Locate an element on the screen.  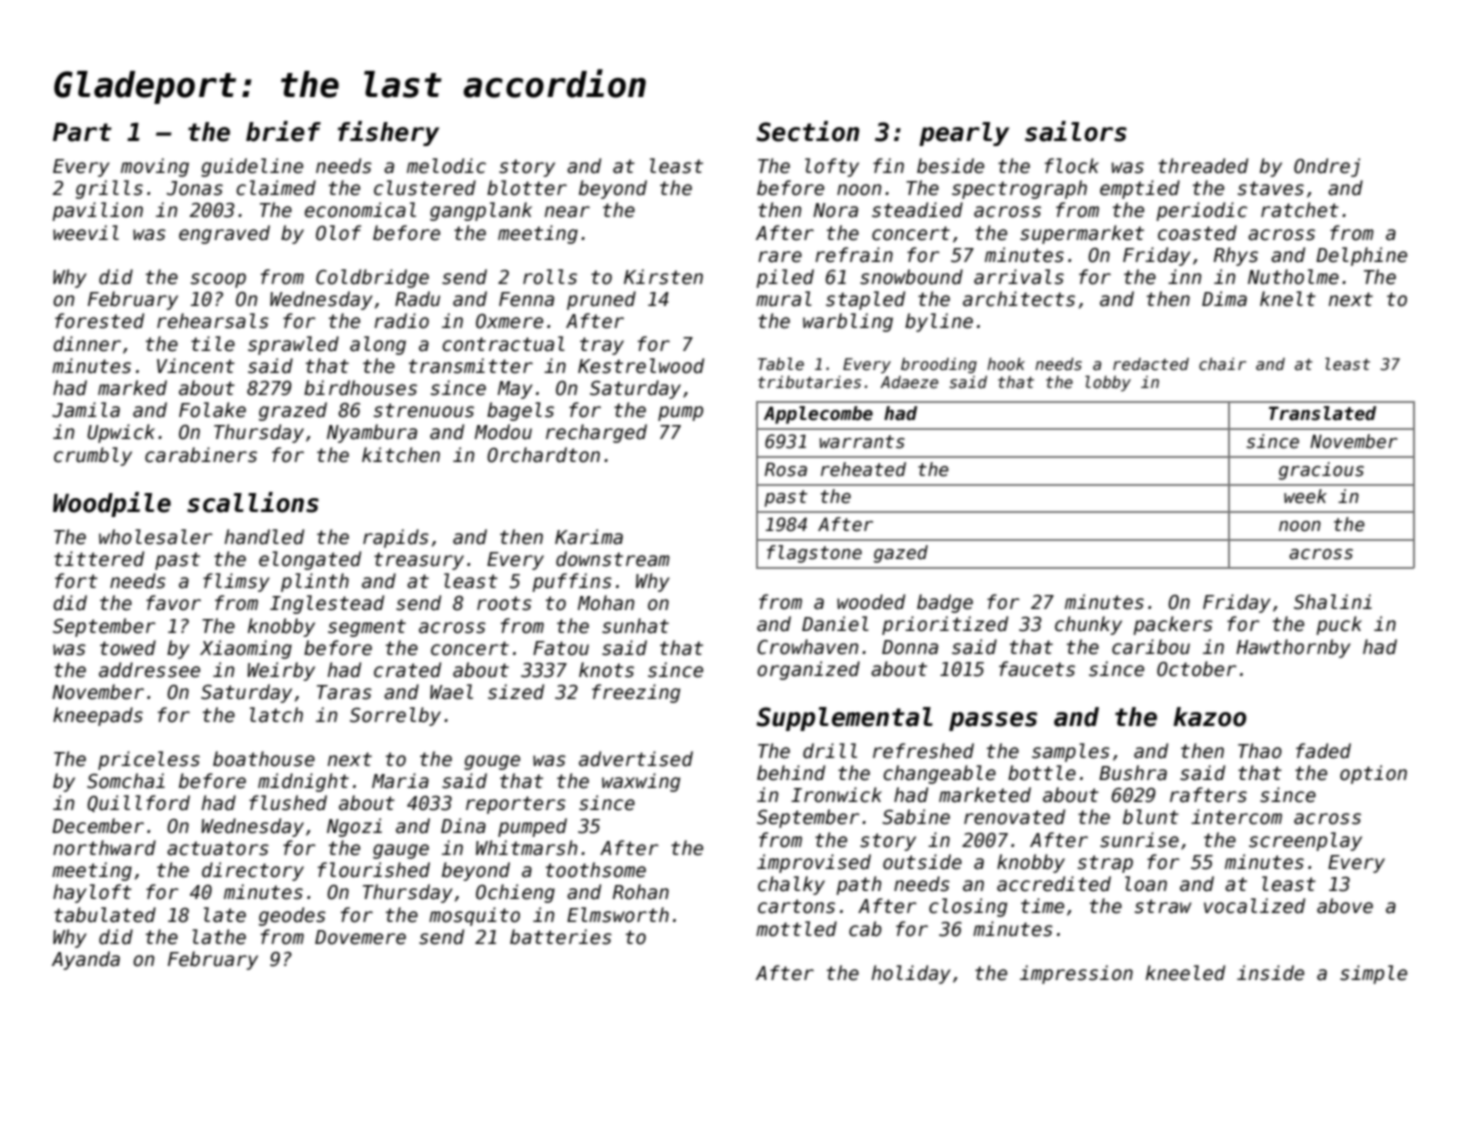
boathouse is located at coordinates (264, 759).
